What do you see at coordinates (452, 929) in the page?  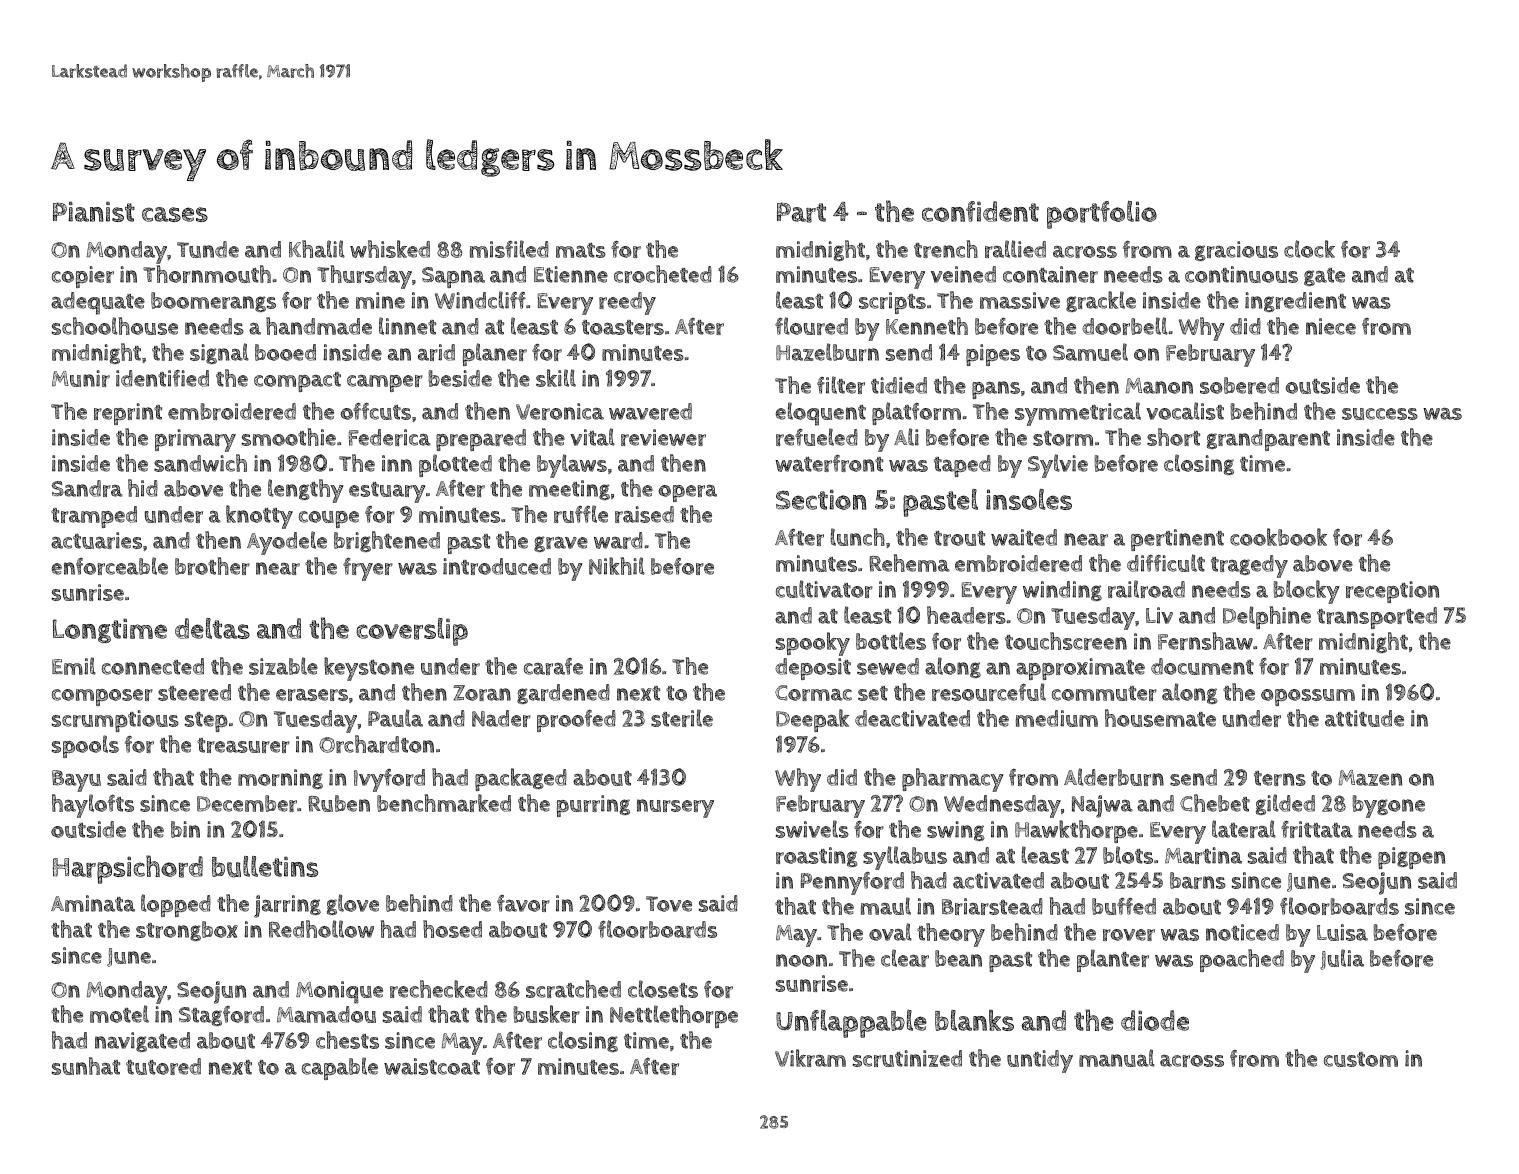 I see `hosed` at bounding box center [452, 929].
